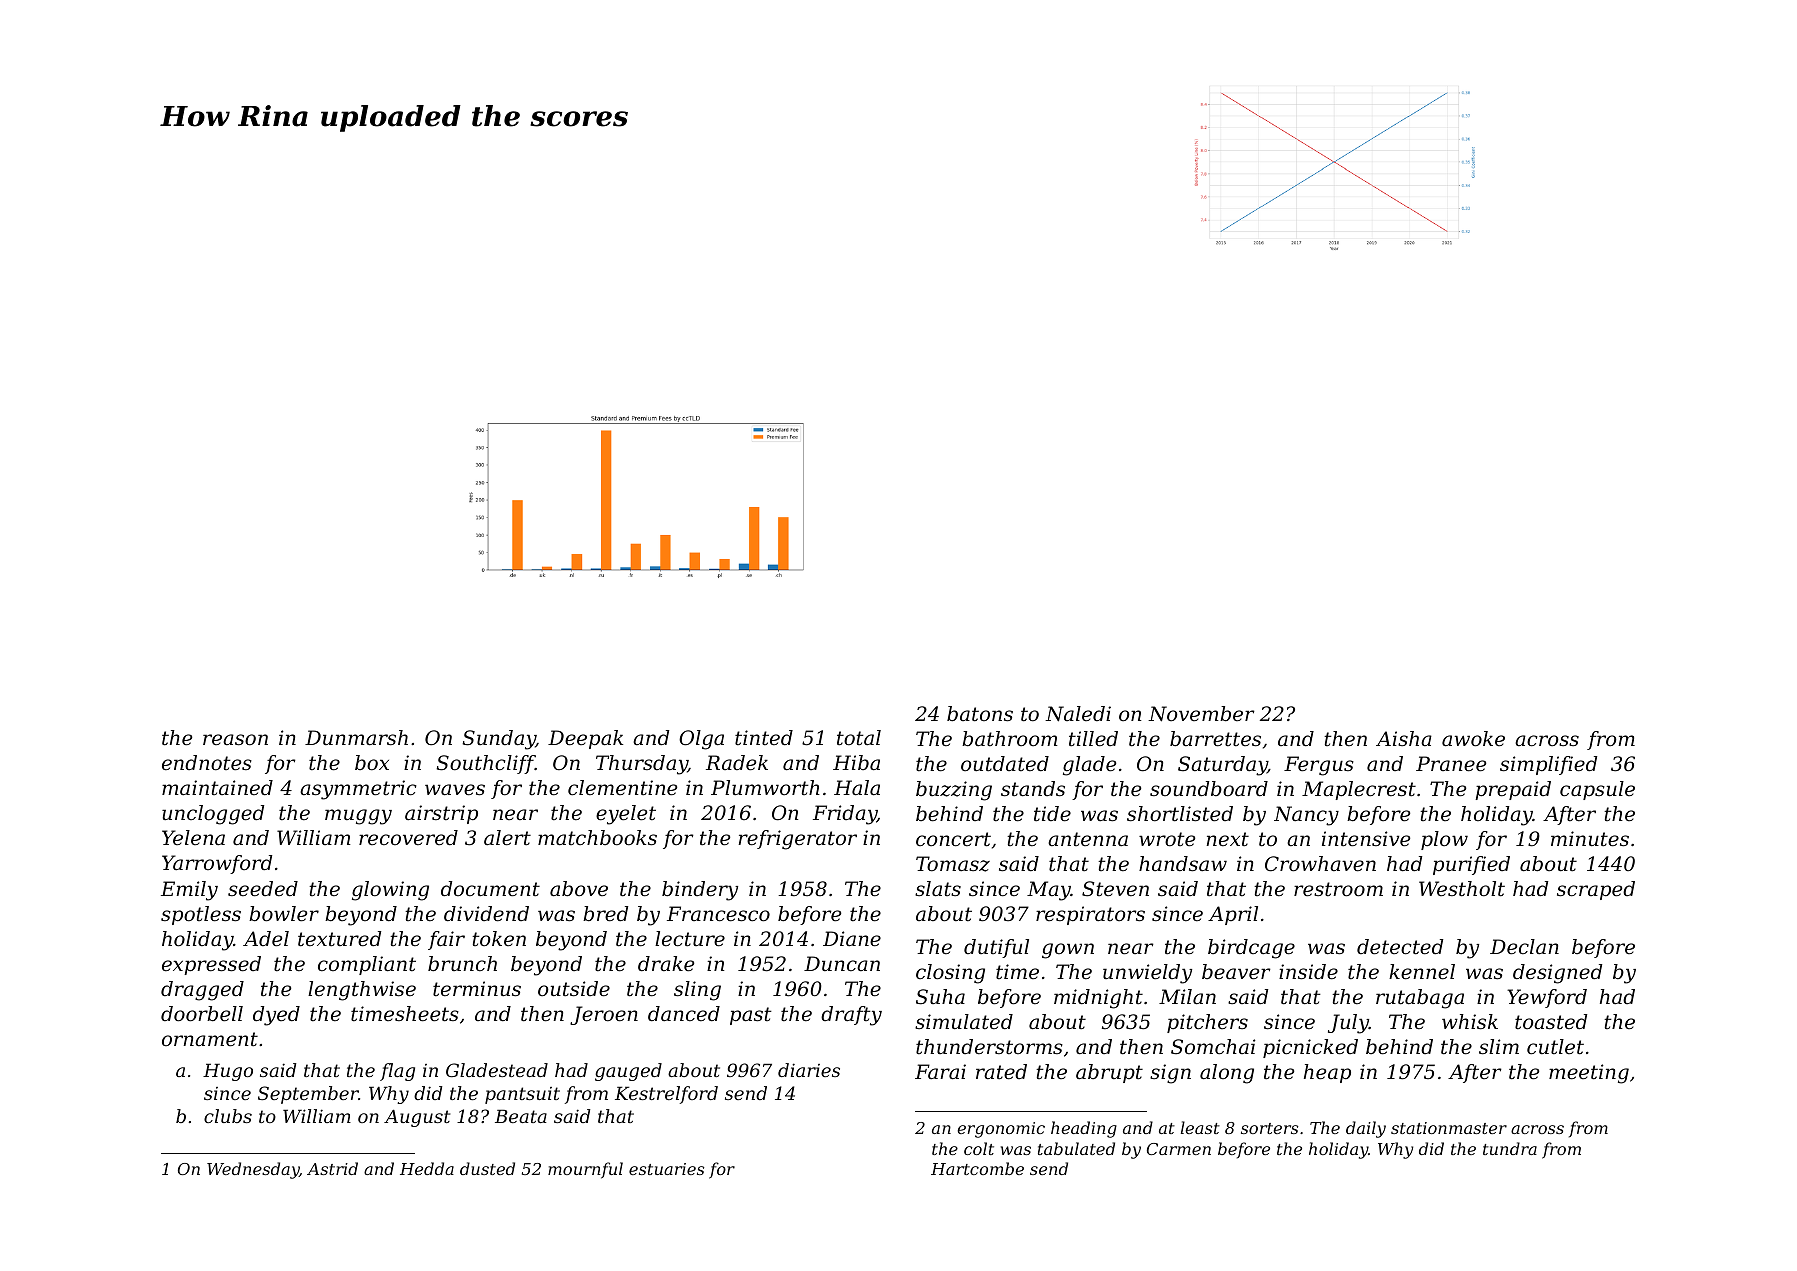 The image size is (1797, 1271). What do you see at coordinates (332, 1168) in the image?
I see `Astrid` at bounding box center [332, 1168].
